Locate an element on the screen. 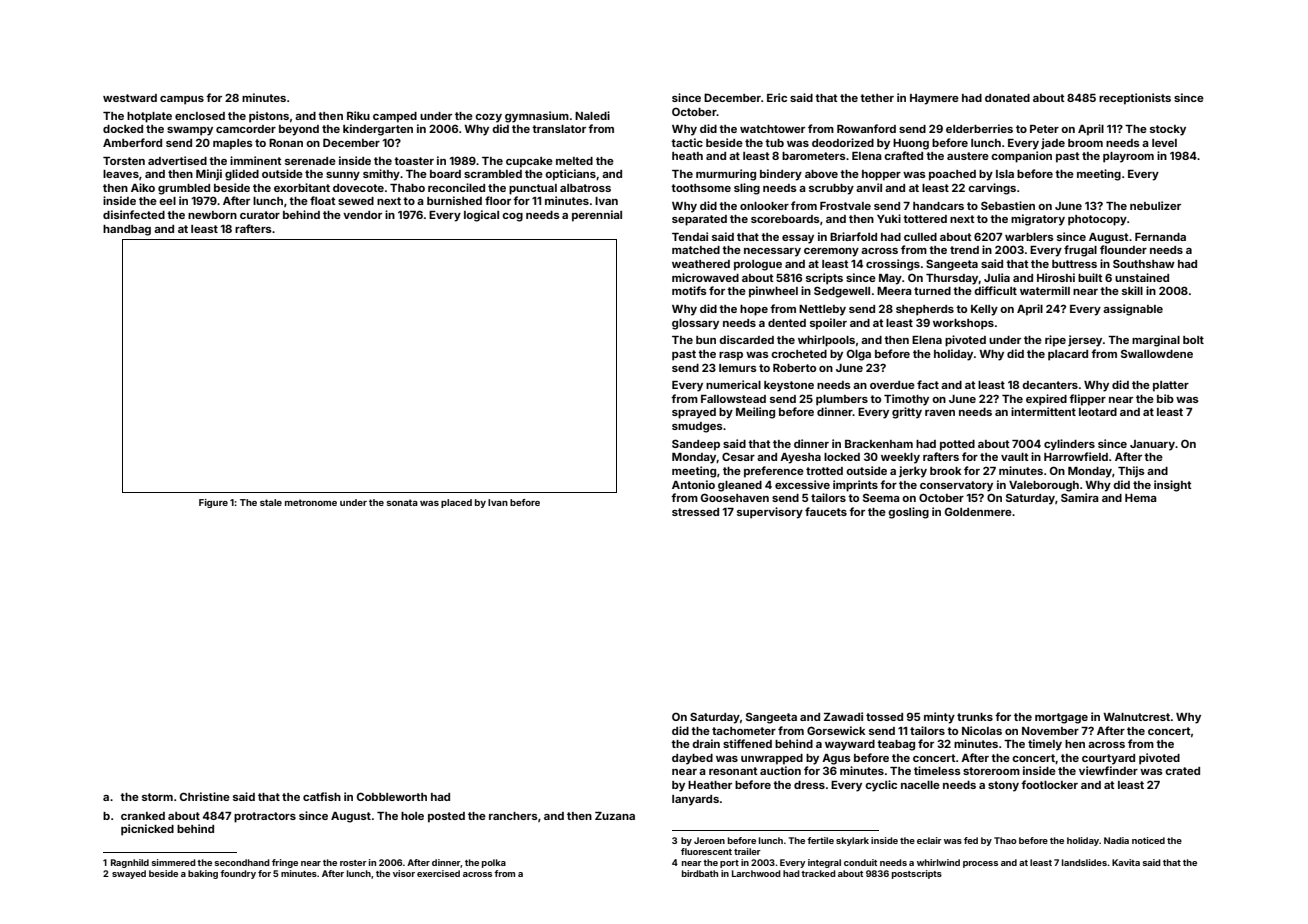  placed is located at coordinates (456, 503).
